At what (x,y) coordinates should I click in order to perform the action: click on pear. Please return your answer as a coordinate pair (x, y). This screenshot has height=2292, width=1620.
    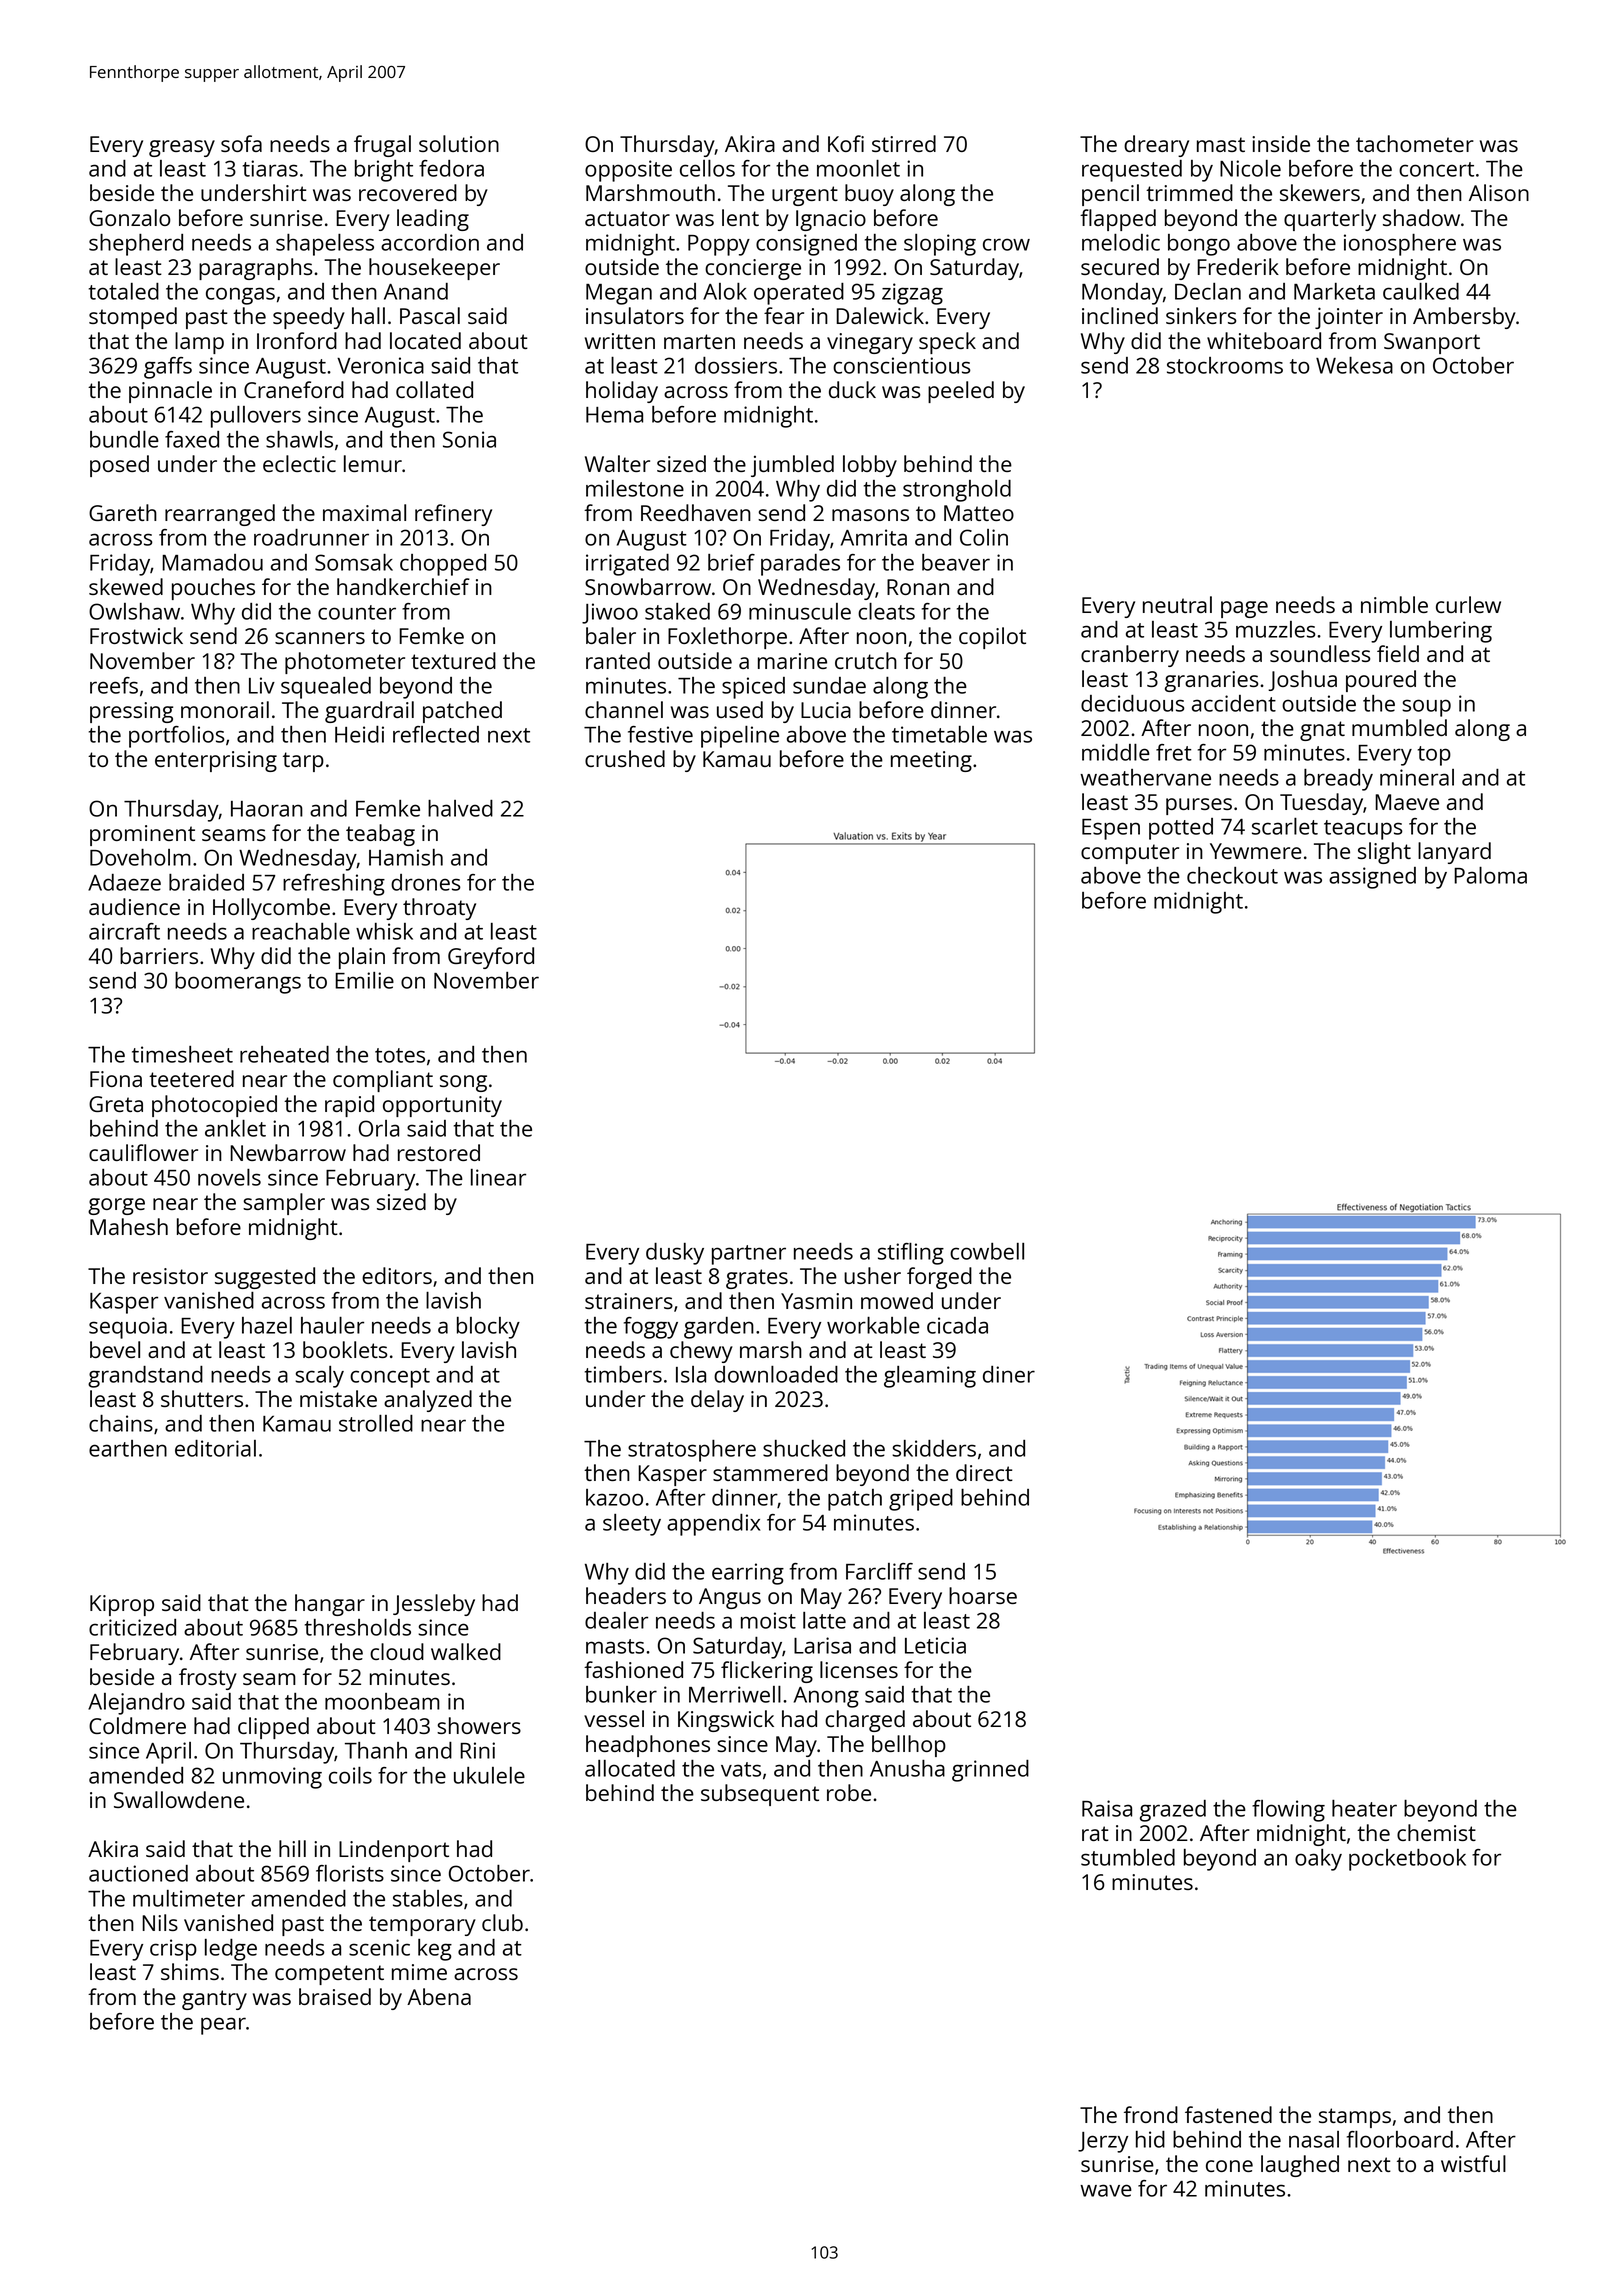
    Looking at the image, I should click on (223, 2026).
